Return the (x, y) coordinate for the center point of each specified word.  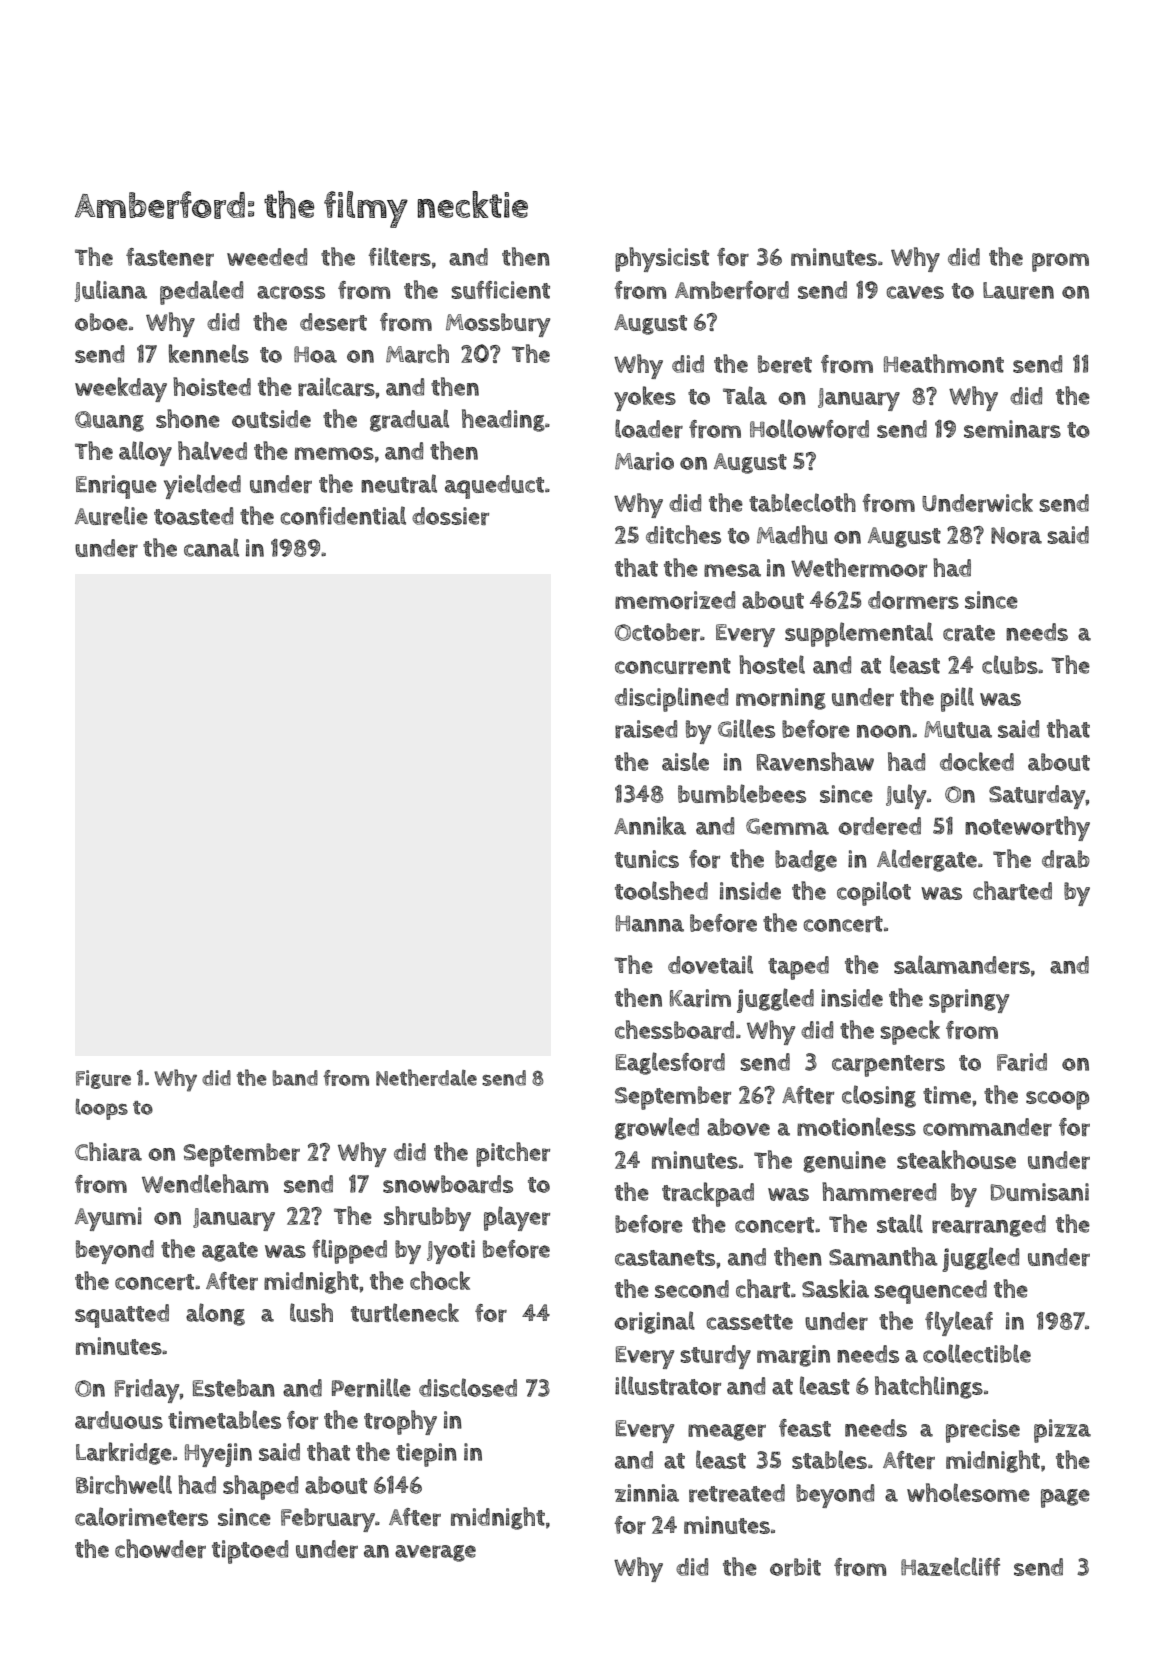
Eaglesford (670, 1063)
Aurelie (111, 515)
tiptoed (250, 1552)
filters (399, 256)
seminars (1012, 429)
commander (987, 1127)
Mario (644, 461)
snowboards (448, 1184)
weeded (267, 257)
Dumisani (1040, 1192)
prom (1060, 262)
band (295, 1078)
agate (230, 1252)
